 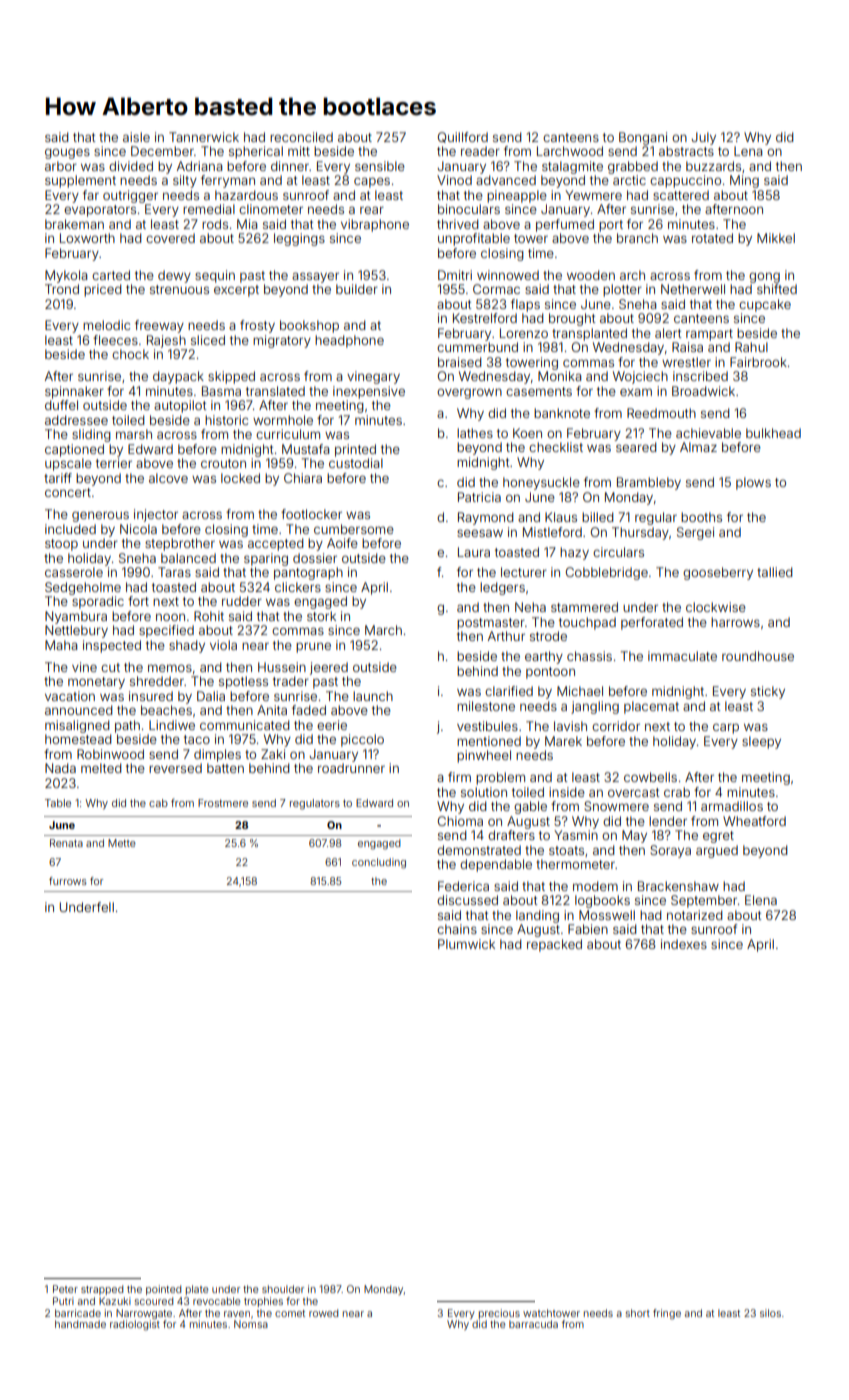 I want to click on Snowmere, so click(x=616, y=806).
